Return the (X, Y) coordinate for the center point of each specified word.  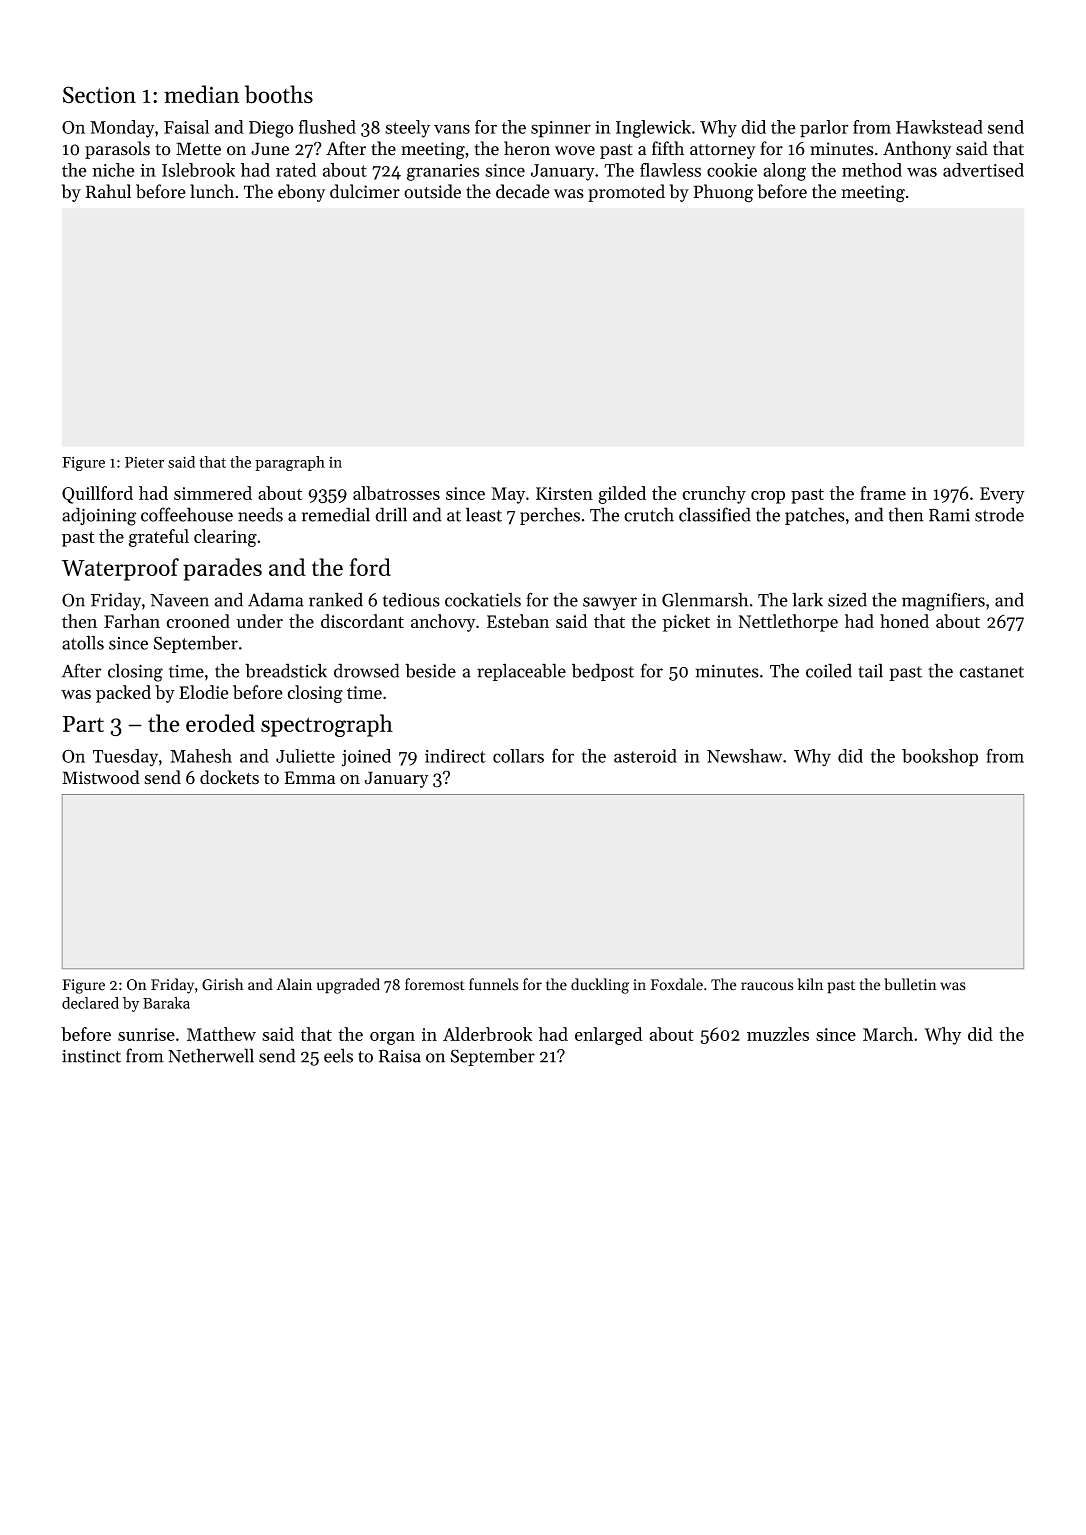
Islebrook (198, 170)
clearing (225, 538)
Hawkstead (939, 127)
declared (90, 1003)
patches (815, 516)
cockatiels (483, 599)
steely (407, 129)
